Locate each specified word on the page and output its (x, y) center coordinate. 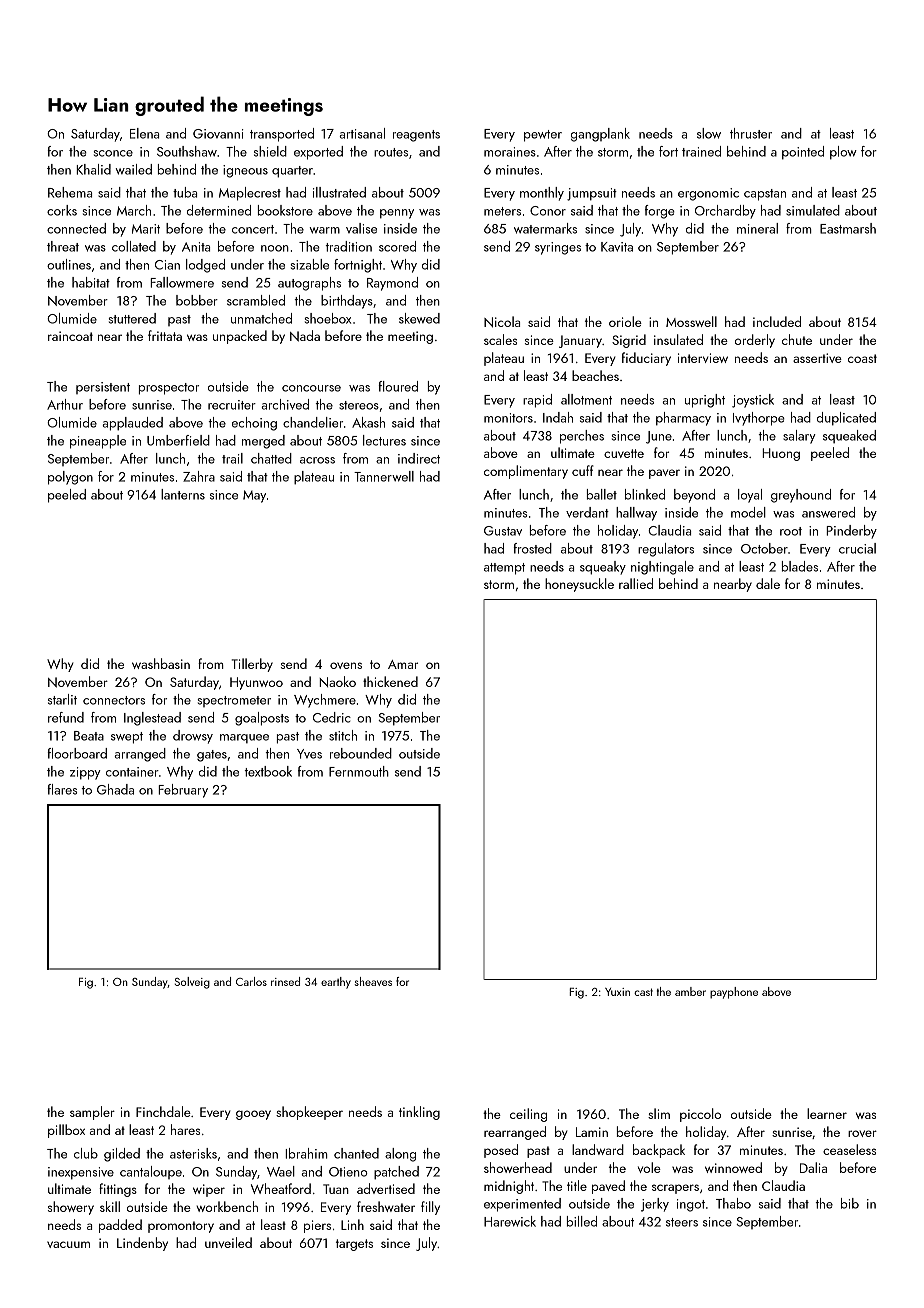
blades (800, 566)
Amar (403, 664)
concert (253, 229)
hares (185, 1129)
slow (709, 133)
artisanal (362, 133)
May (254, 496)
